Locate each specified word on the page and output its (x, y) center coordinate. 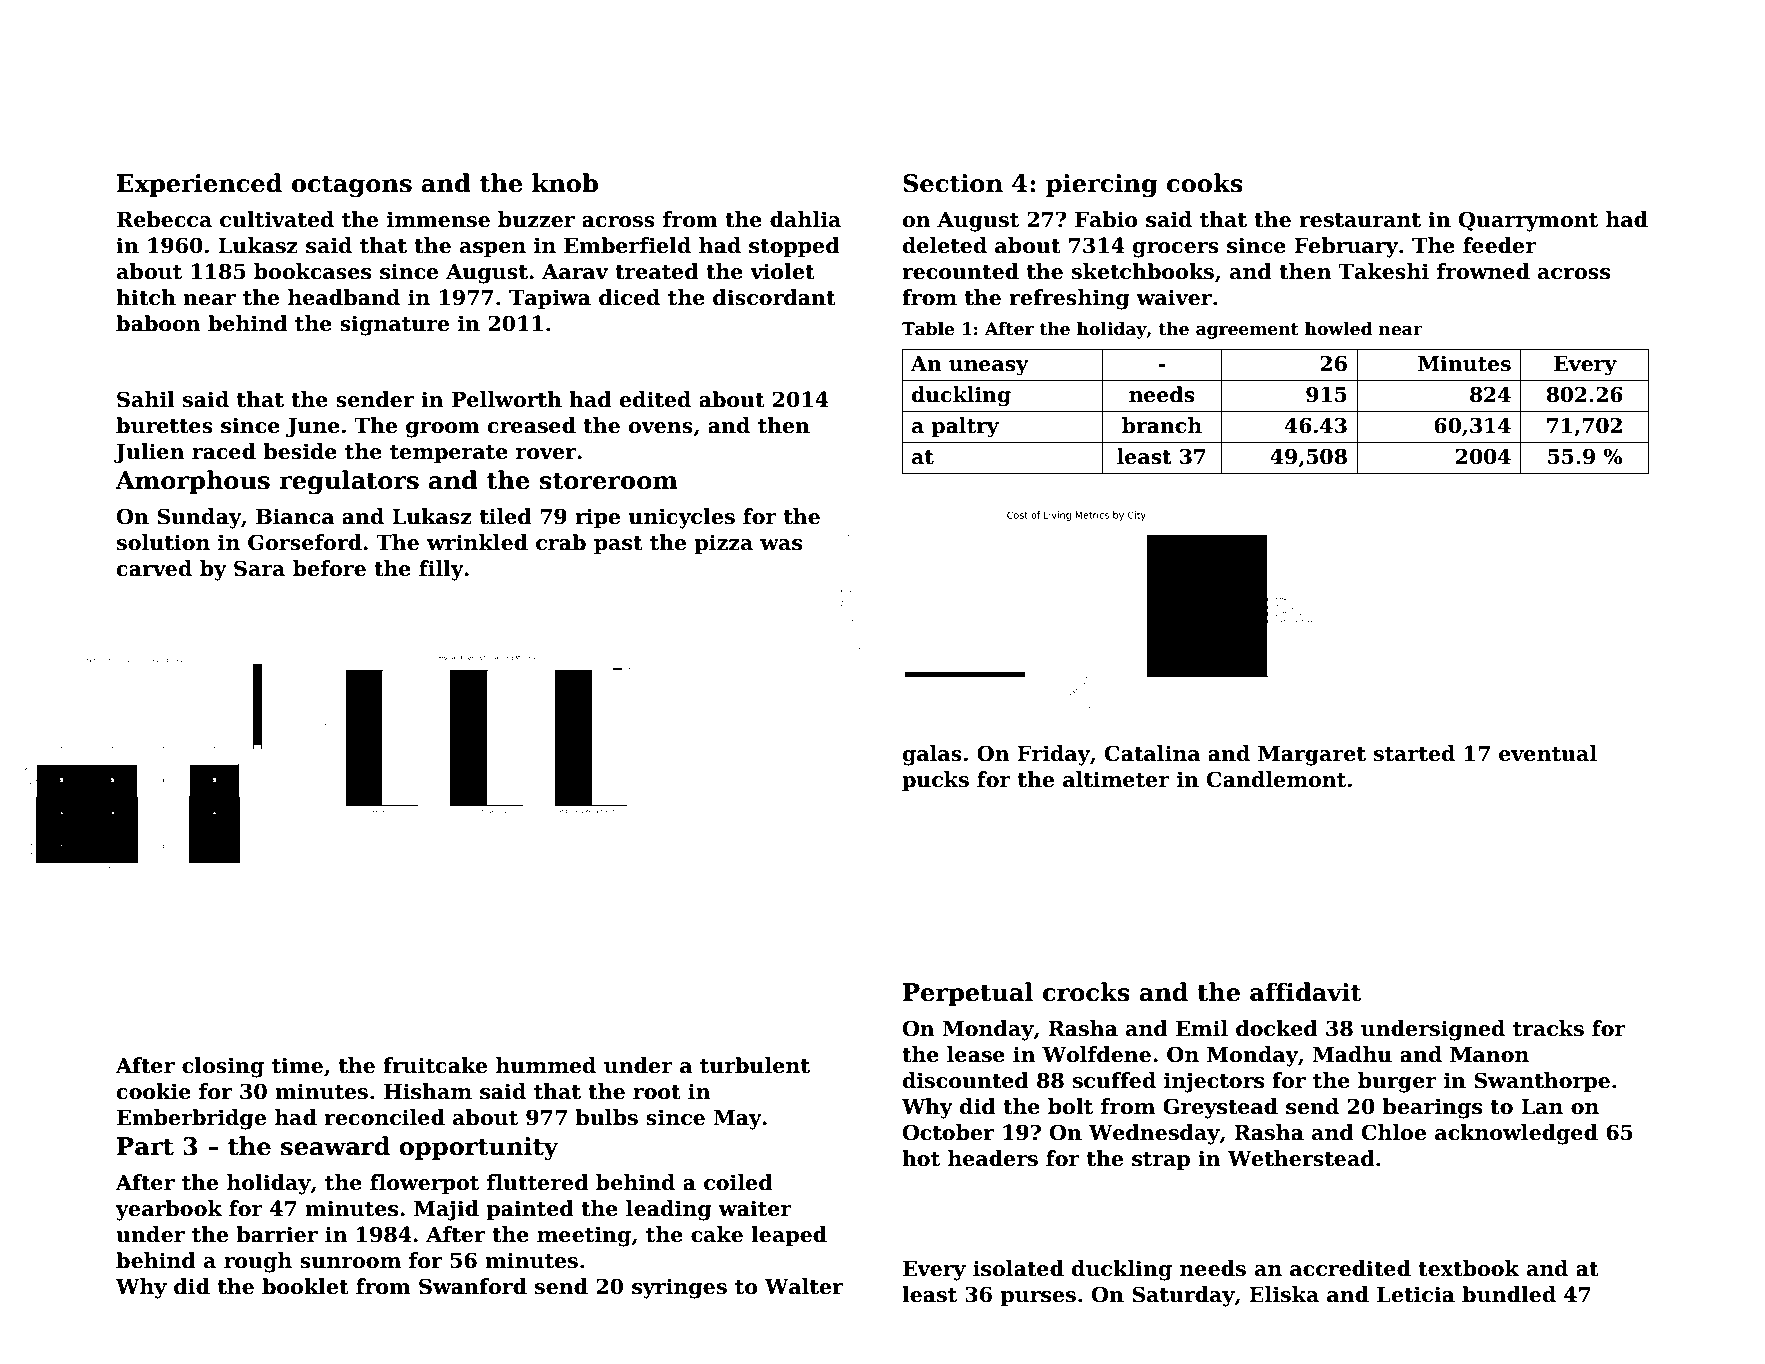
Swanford (473, 1286)
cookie (154, 1091)
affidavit (1306, 992)
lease (976, 1054)
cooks (1205, 183)
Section (953, 183)
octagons (352, 187)
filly (441, 570)
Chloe (1394, 1132)
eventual (1548, 753)
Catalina (1153, 753)
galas (932, 755)
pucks (935, 781)
